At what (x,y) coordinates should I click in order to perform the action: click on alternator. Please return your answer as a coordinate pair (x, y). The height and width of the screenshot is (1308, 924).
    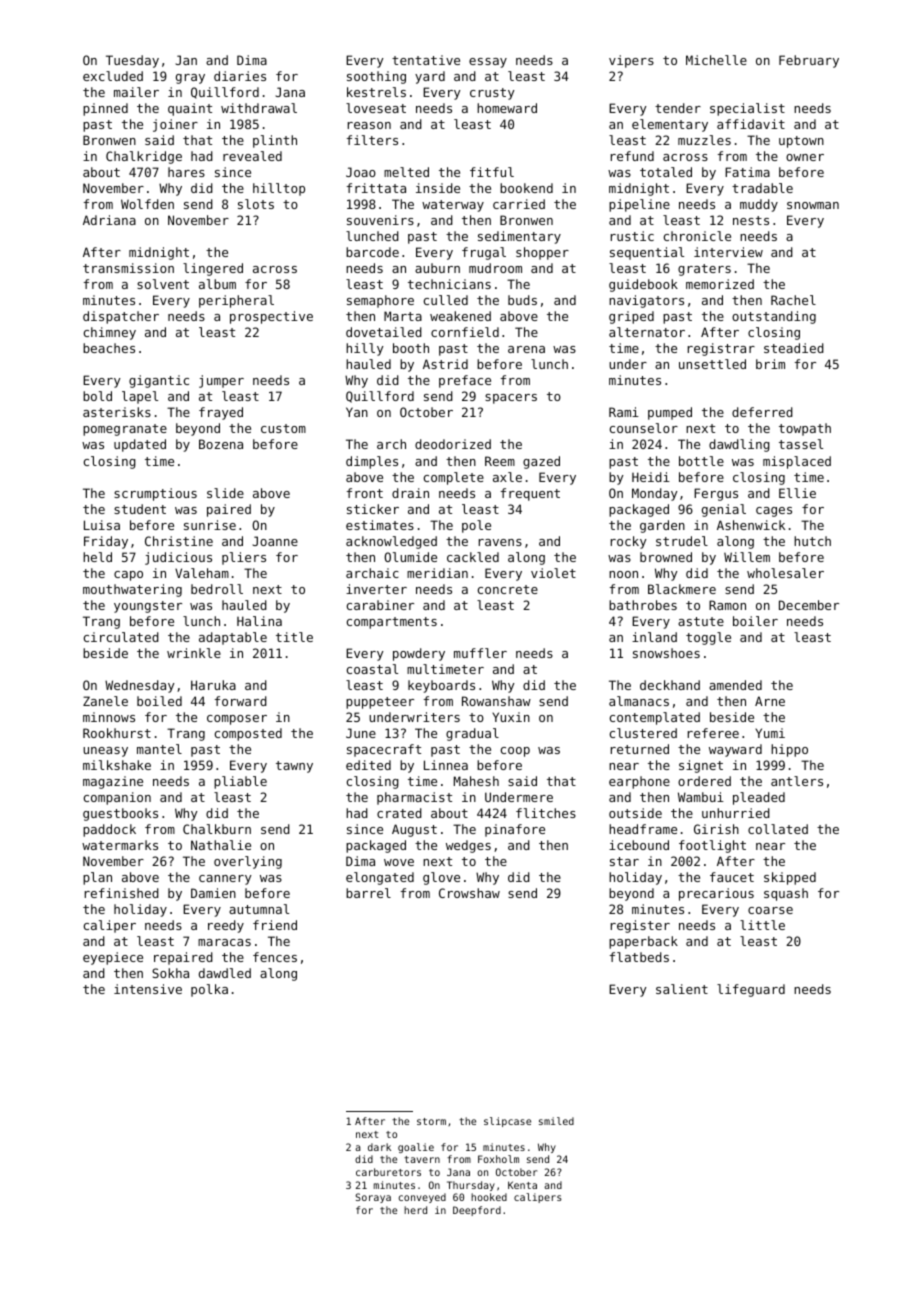
    Looking at the image, I should click on (647, 332).
